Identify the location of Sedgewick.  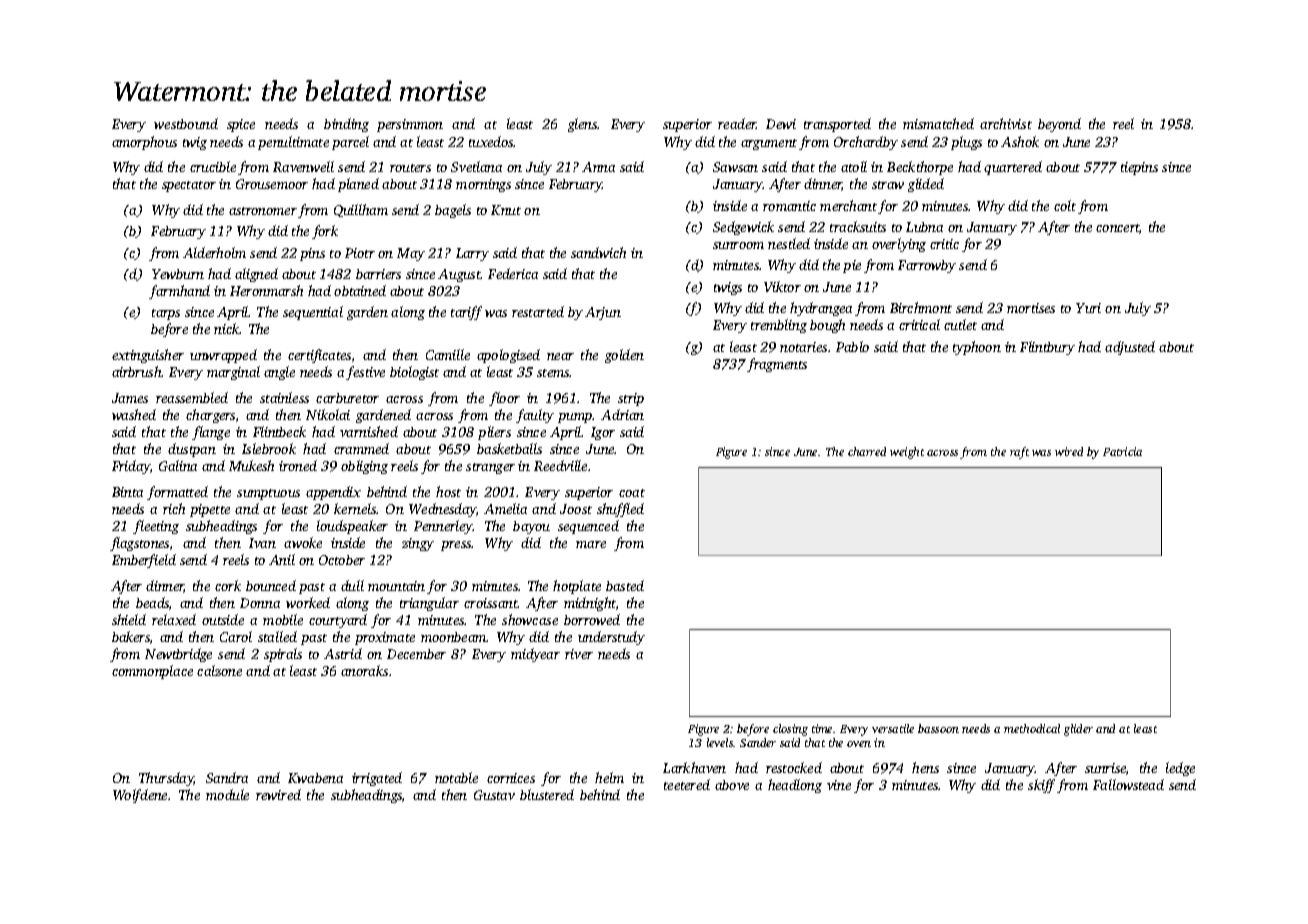
(743, 228).
